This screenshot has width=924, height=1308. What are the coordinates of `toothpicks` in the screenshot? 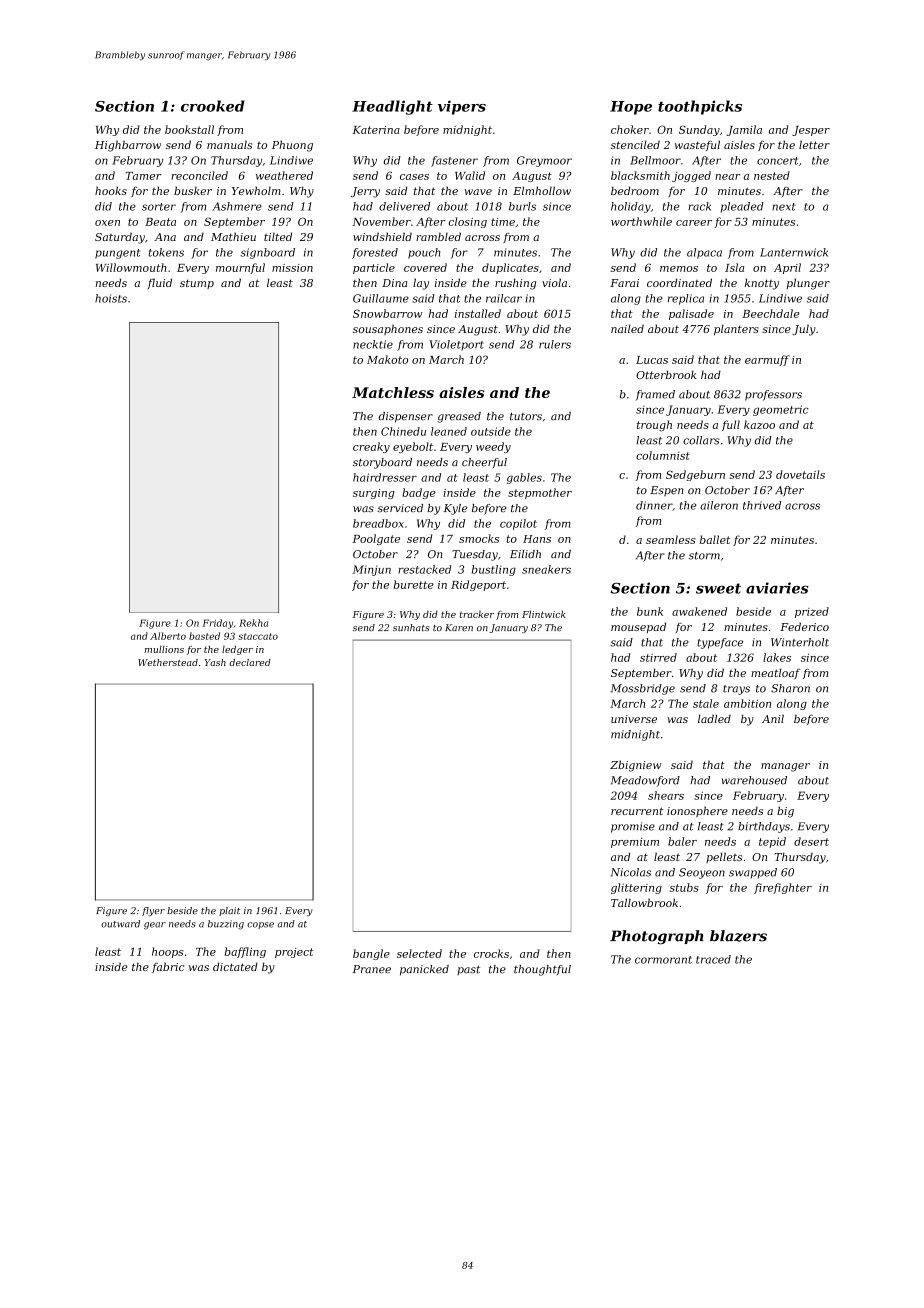 It's located at (700, 107).
